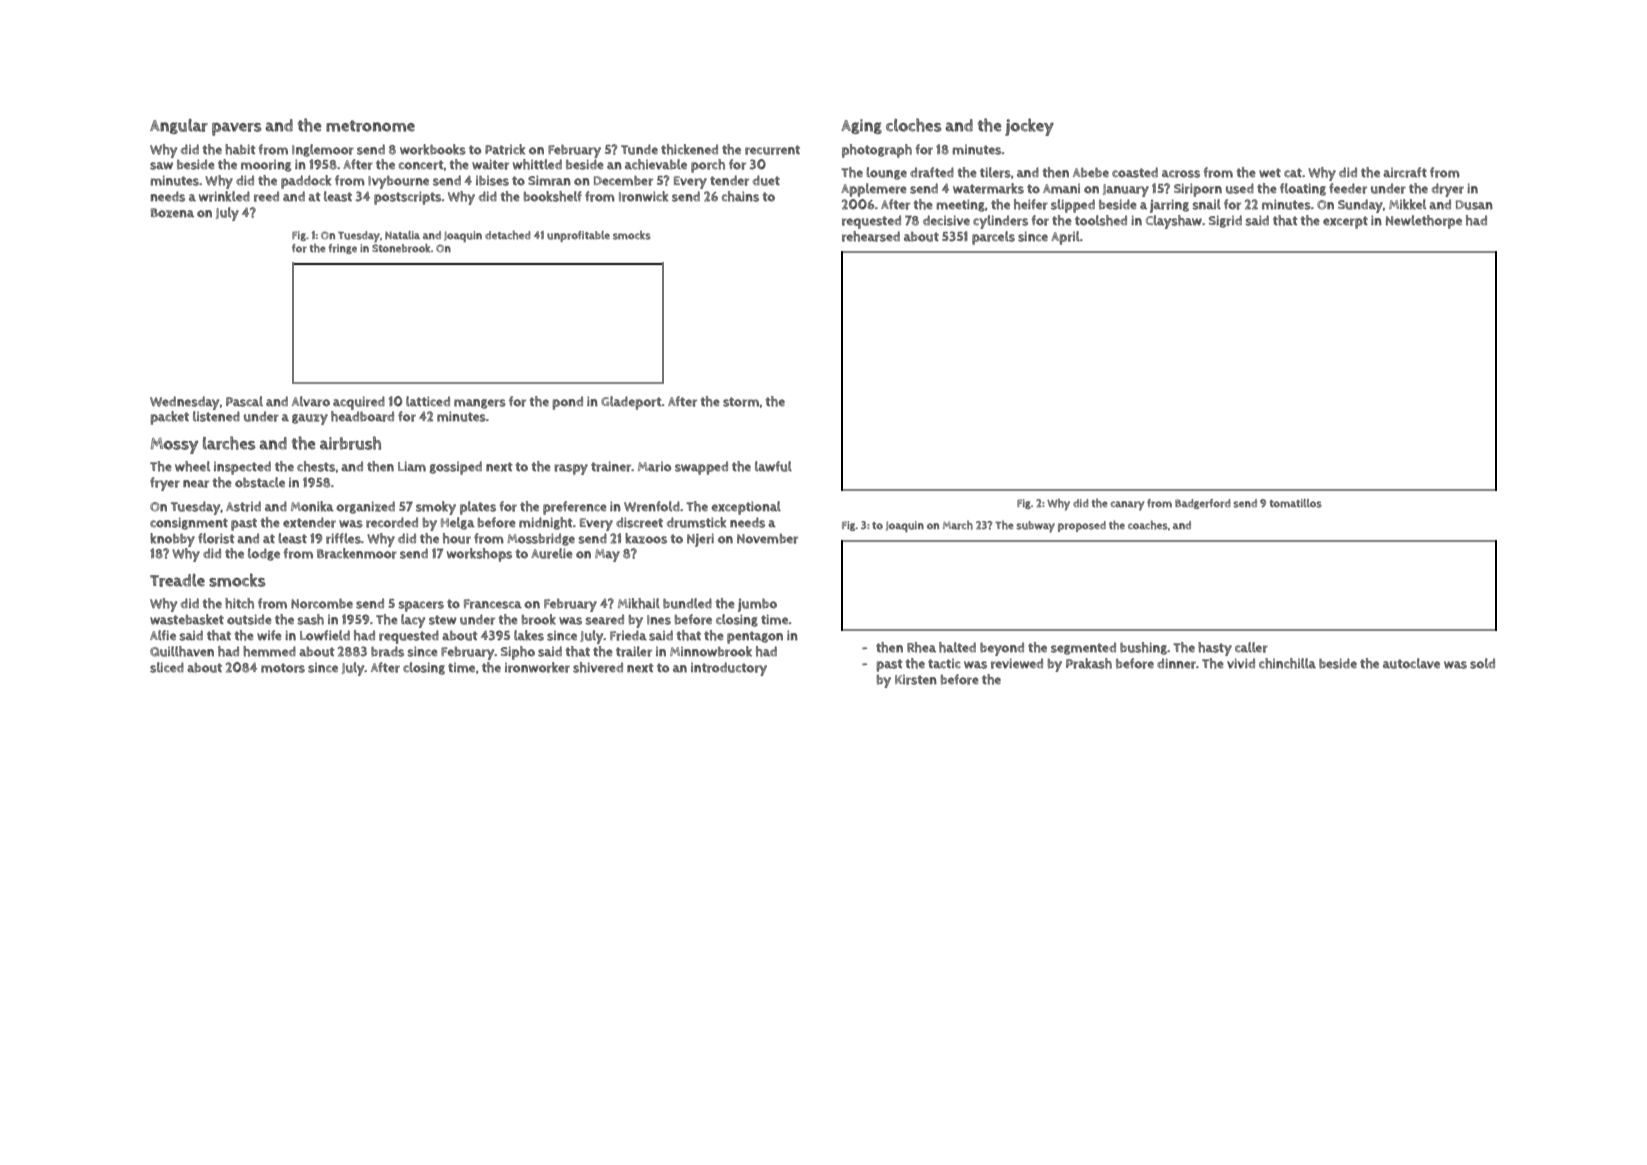 This image has height=1165, width=1647. Describe the element at coordinates (741, 402) in the image. I see `storm` at that location.
